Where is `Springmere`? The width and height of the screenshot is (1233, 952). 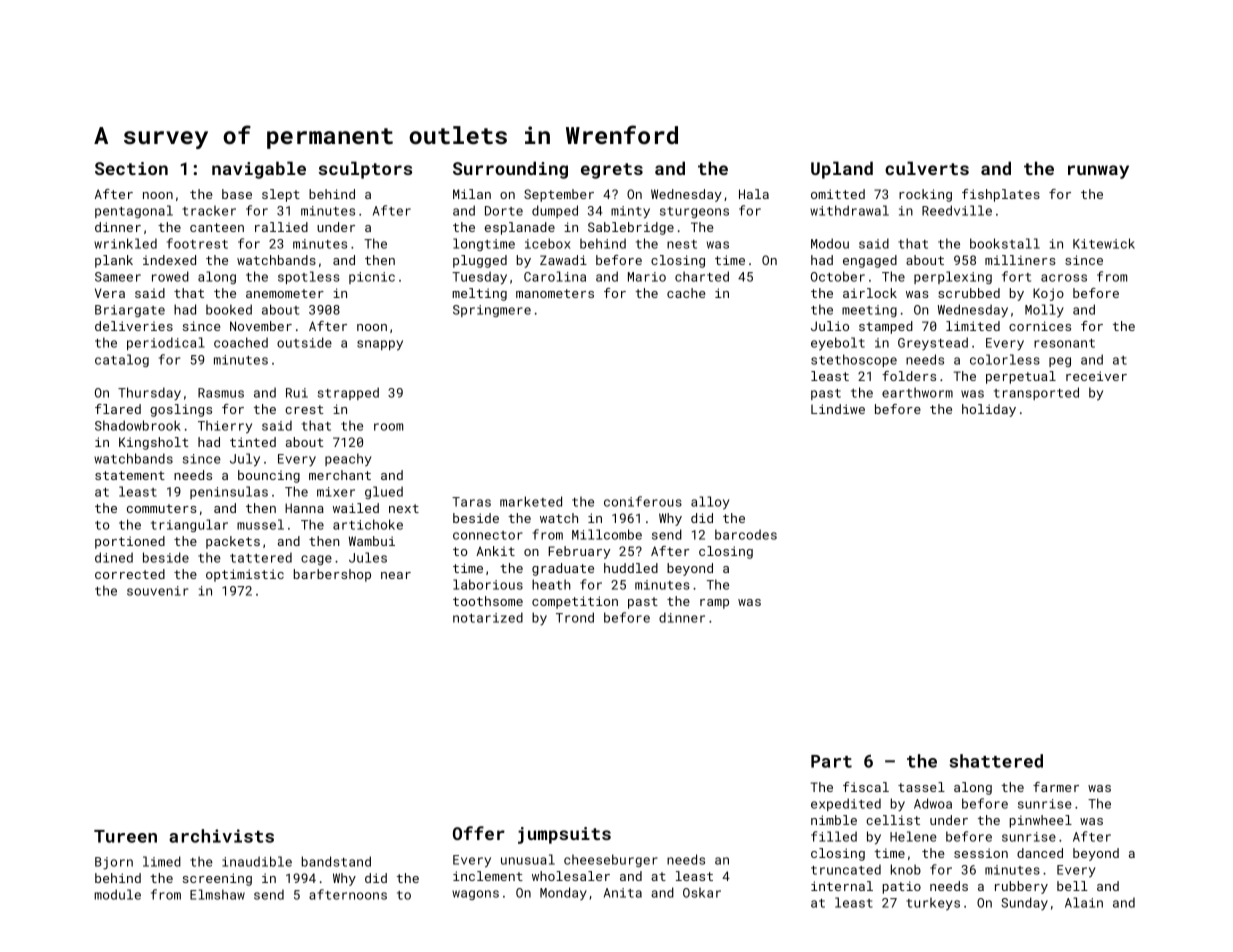
Springmere is located at coordinates (492, 311).
